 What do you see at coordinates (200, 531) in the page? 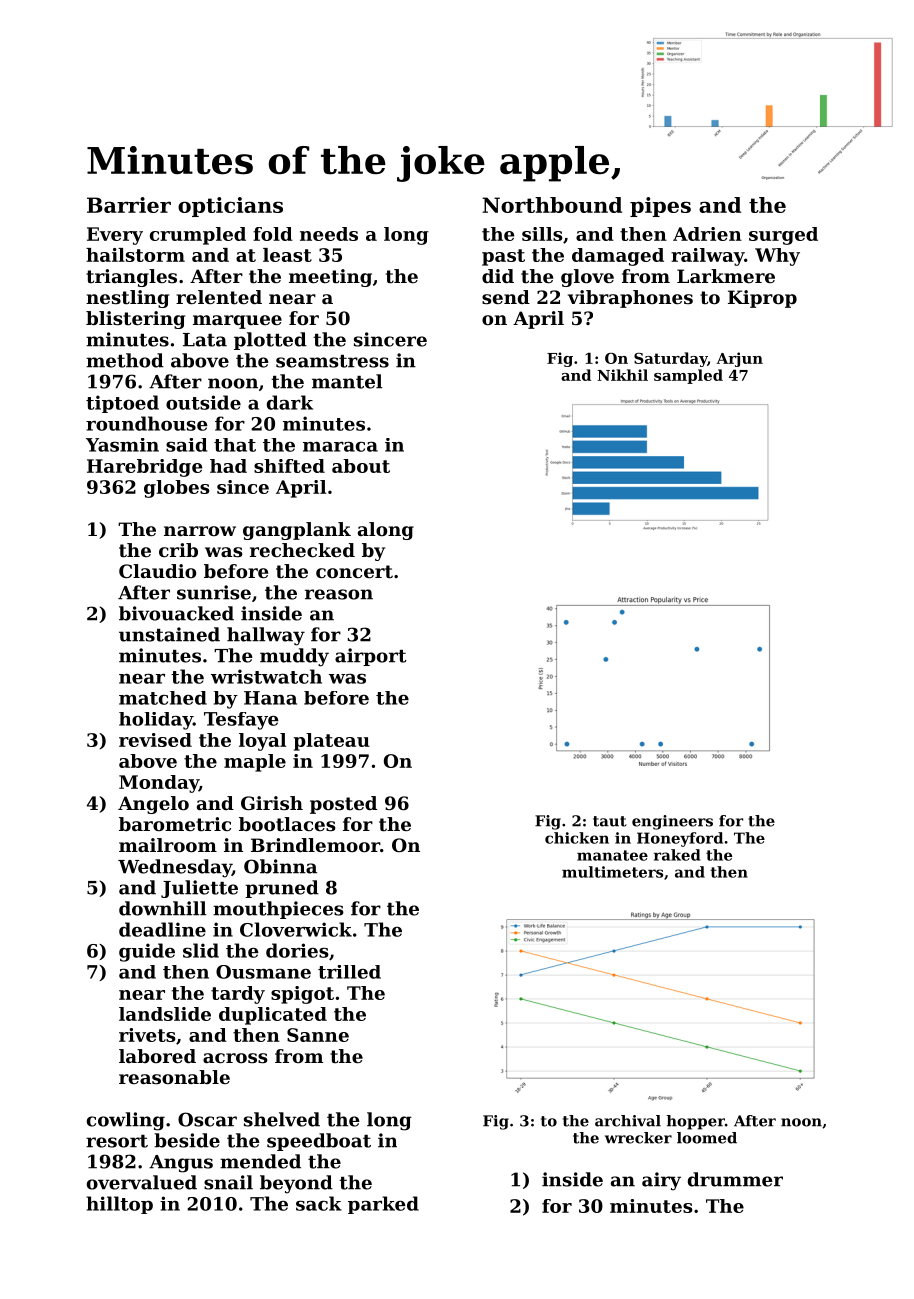
I see `narrow` at bounding box center [200, 531].
